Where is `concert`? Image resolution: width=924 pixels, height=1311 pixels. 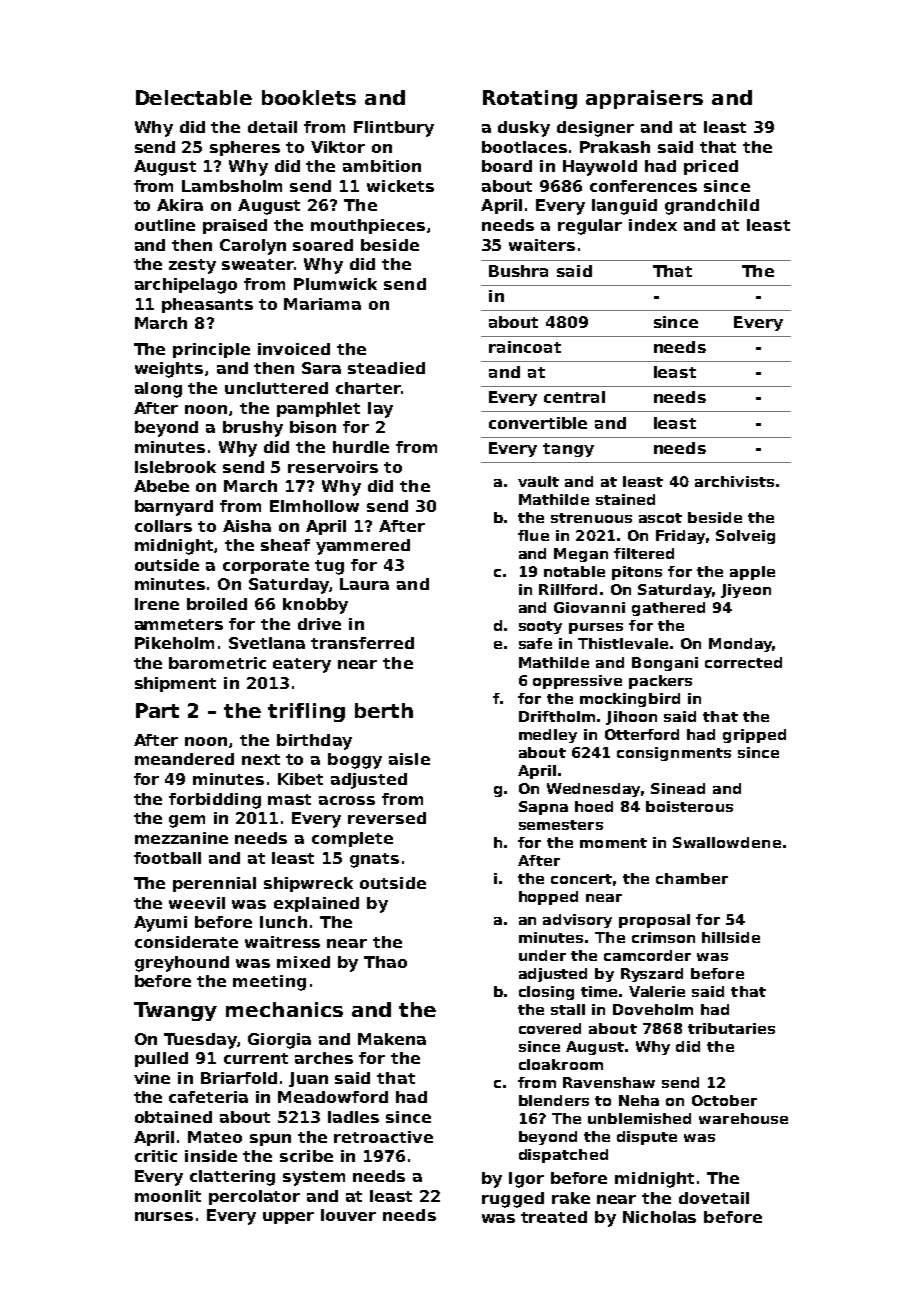
concert is located at coordinates (581, 879).
